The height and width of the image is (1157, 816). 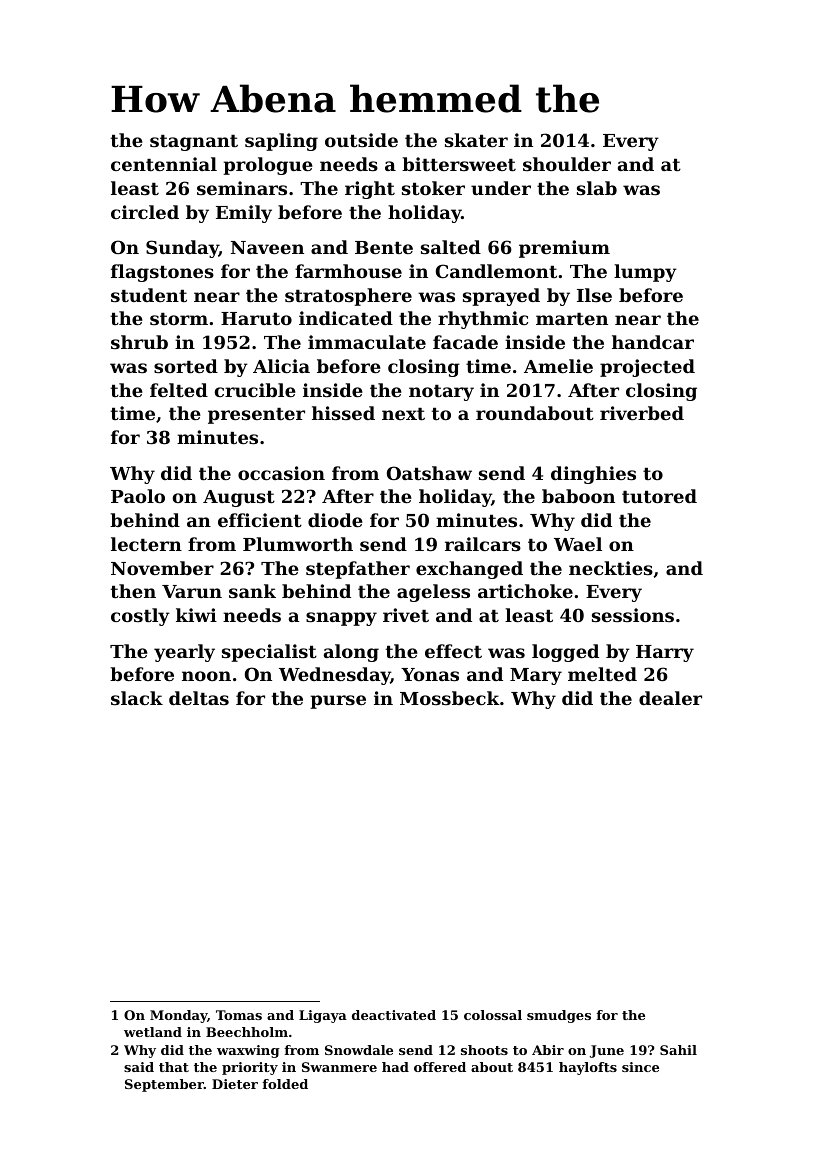 I want to click on haylofts, so click(x=588, y=1068).
